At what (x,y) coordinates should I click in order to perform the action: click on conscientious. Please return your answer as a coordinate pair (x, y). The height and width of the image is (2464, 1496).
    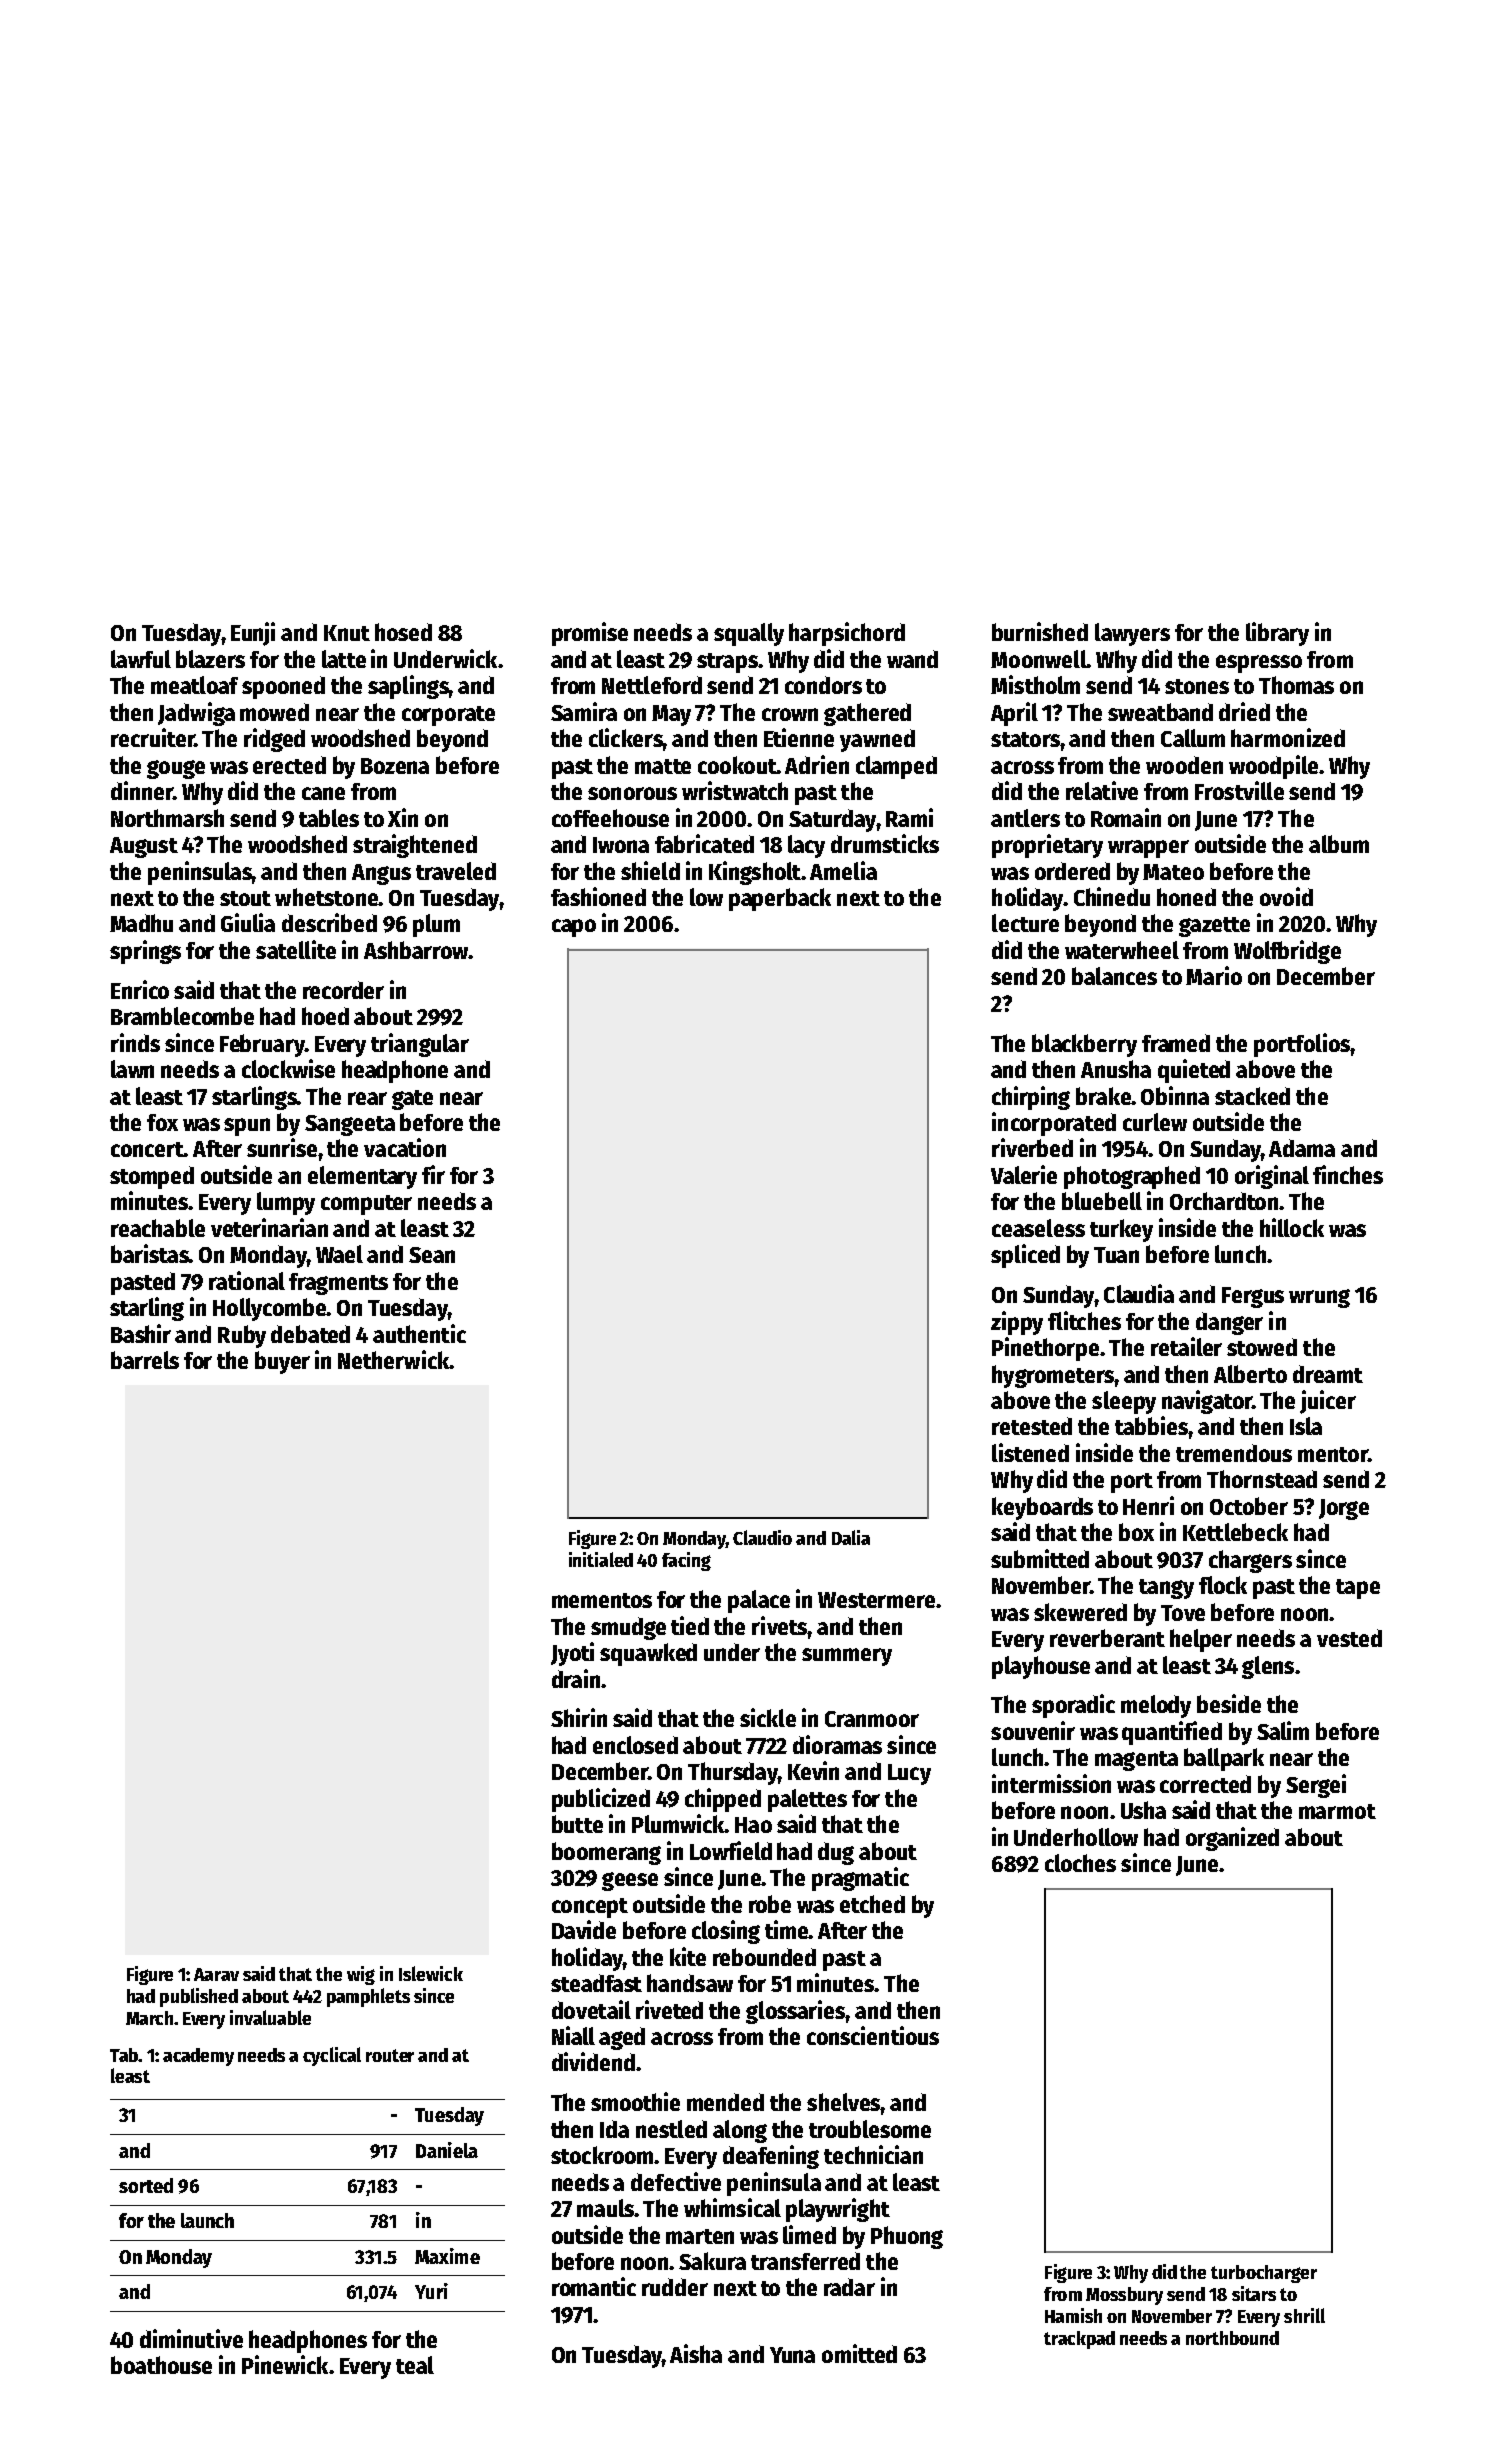
    Looking at the image, I should click on (873, 2035).
